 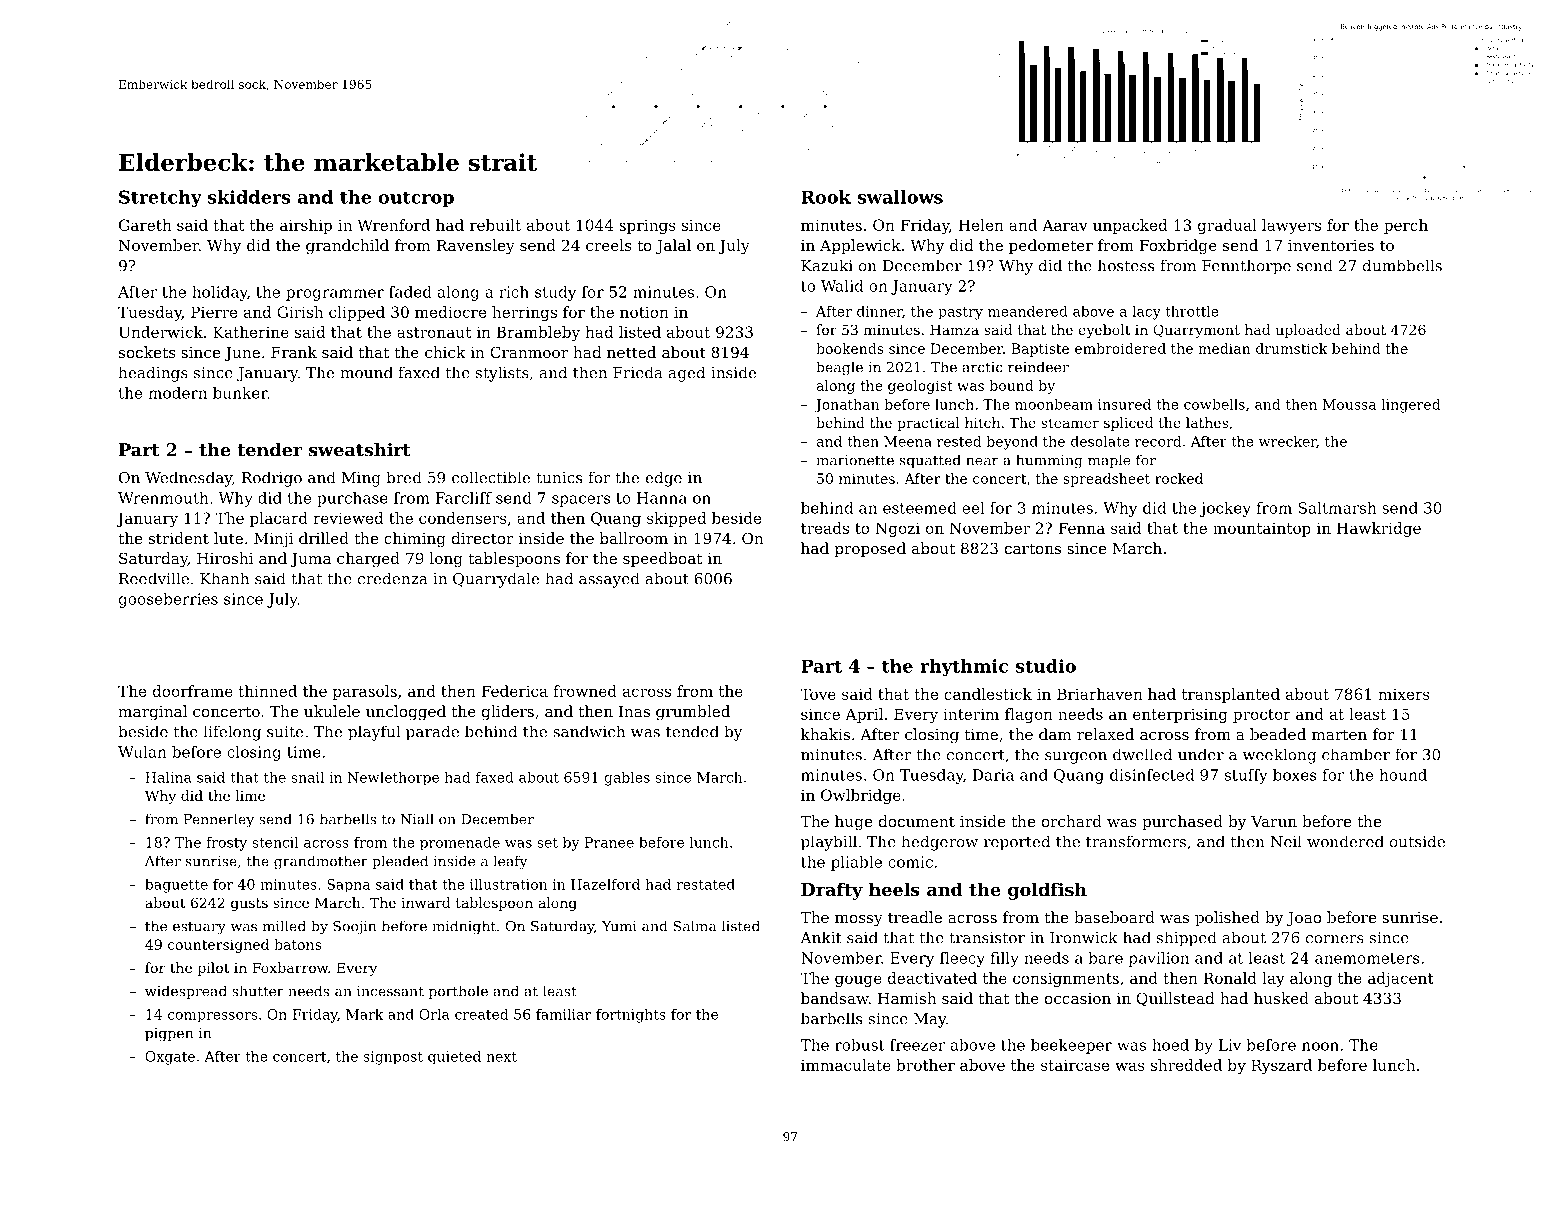 What do you see at coordinates (404, 477) in the document?
I see `bred` at bounding box center [404, 477].
